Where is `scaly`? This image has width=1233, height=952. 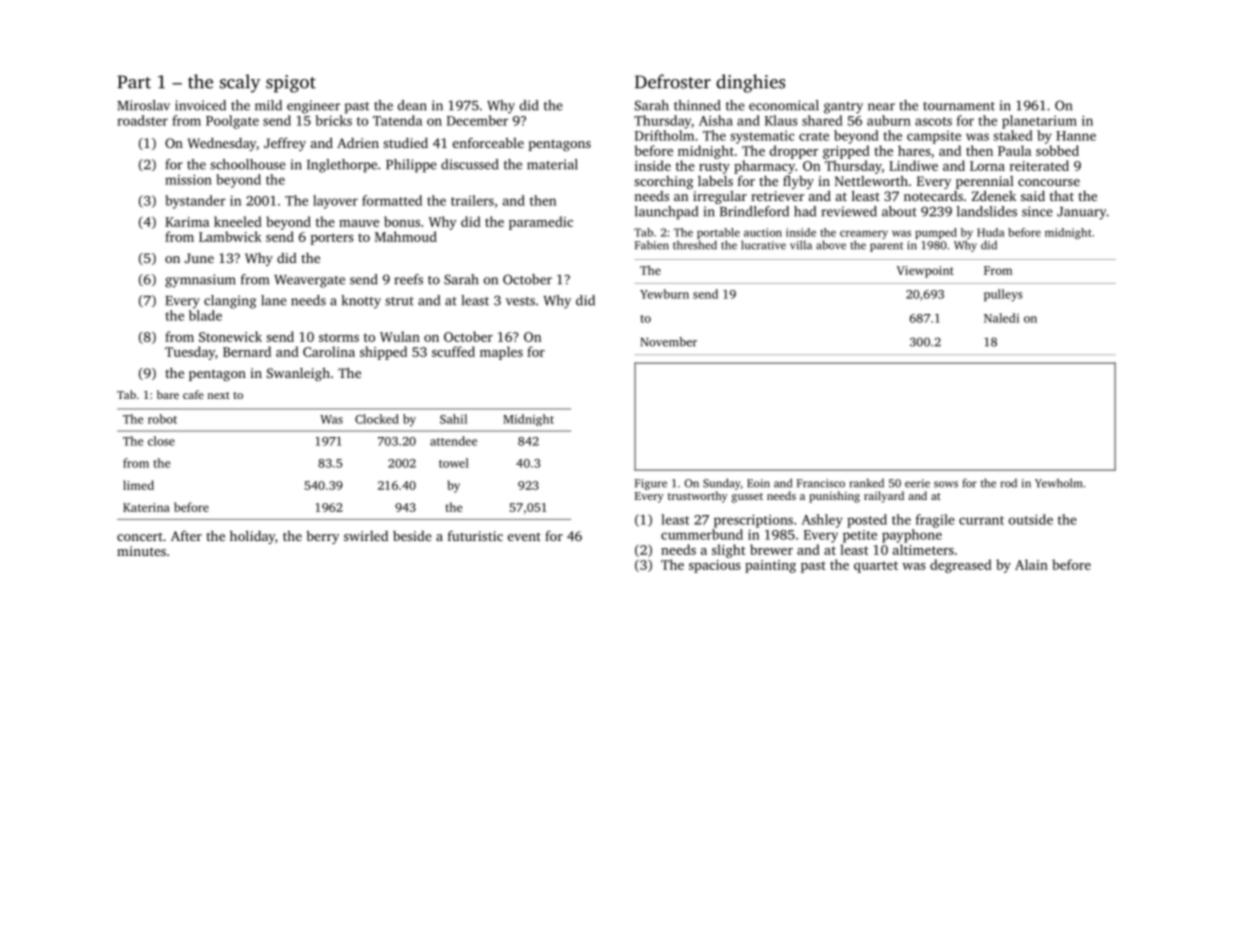
scaly is located at coordinates (240, 83).
